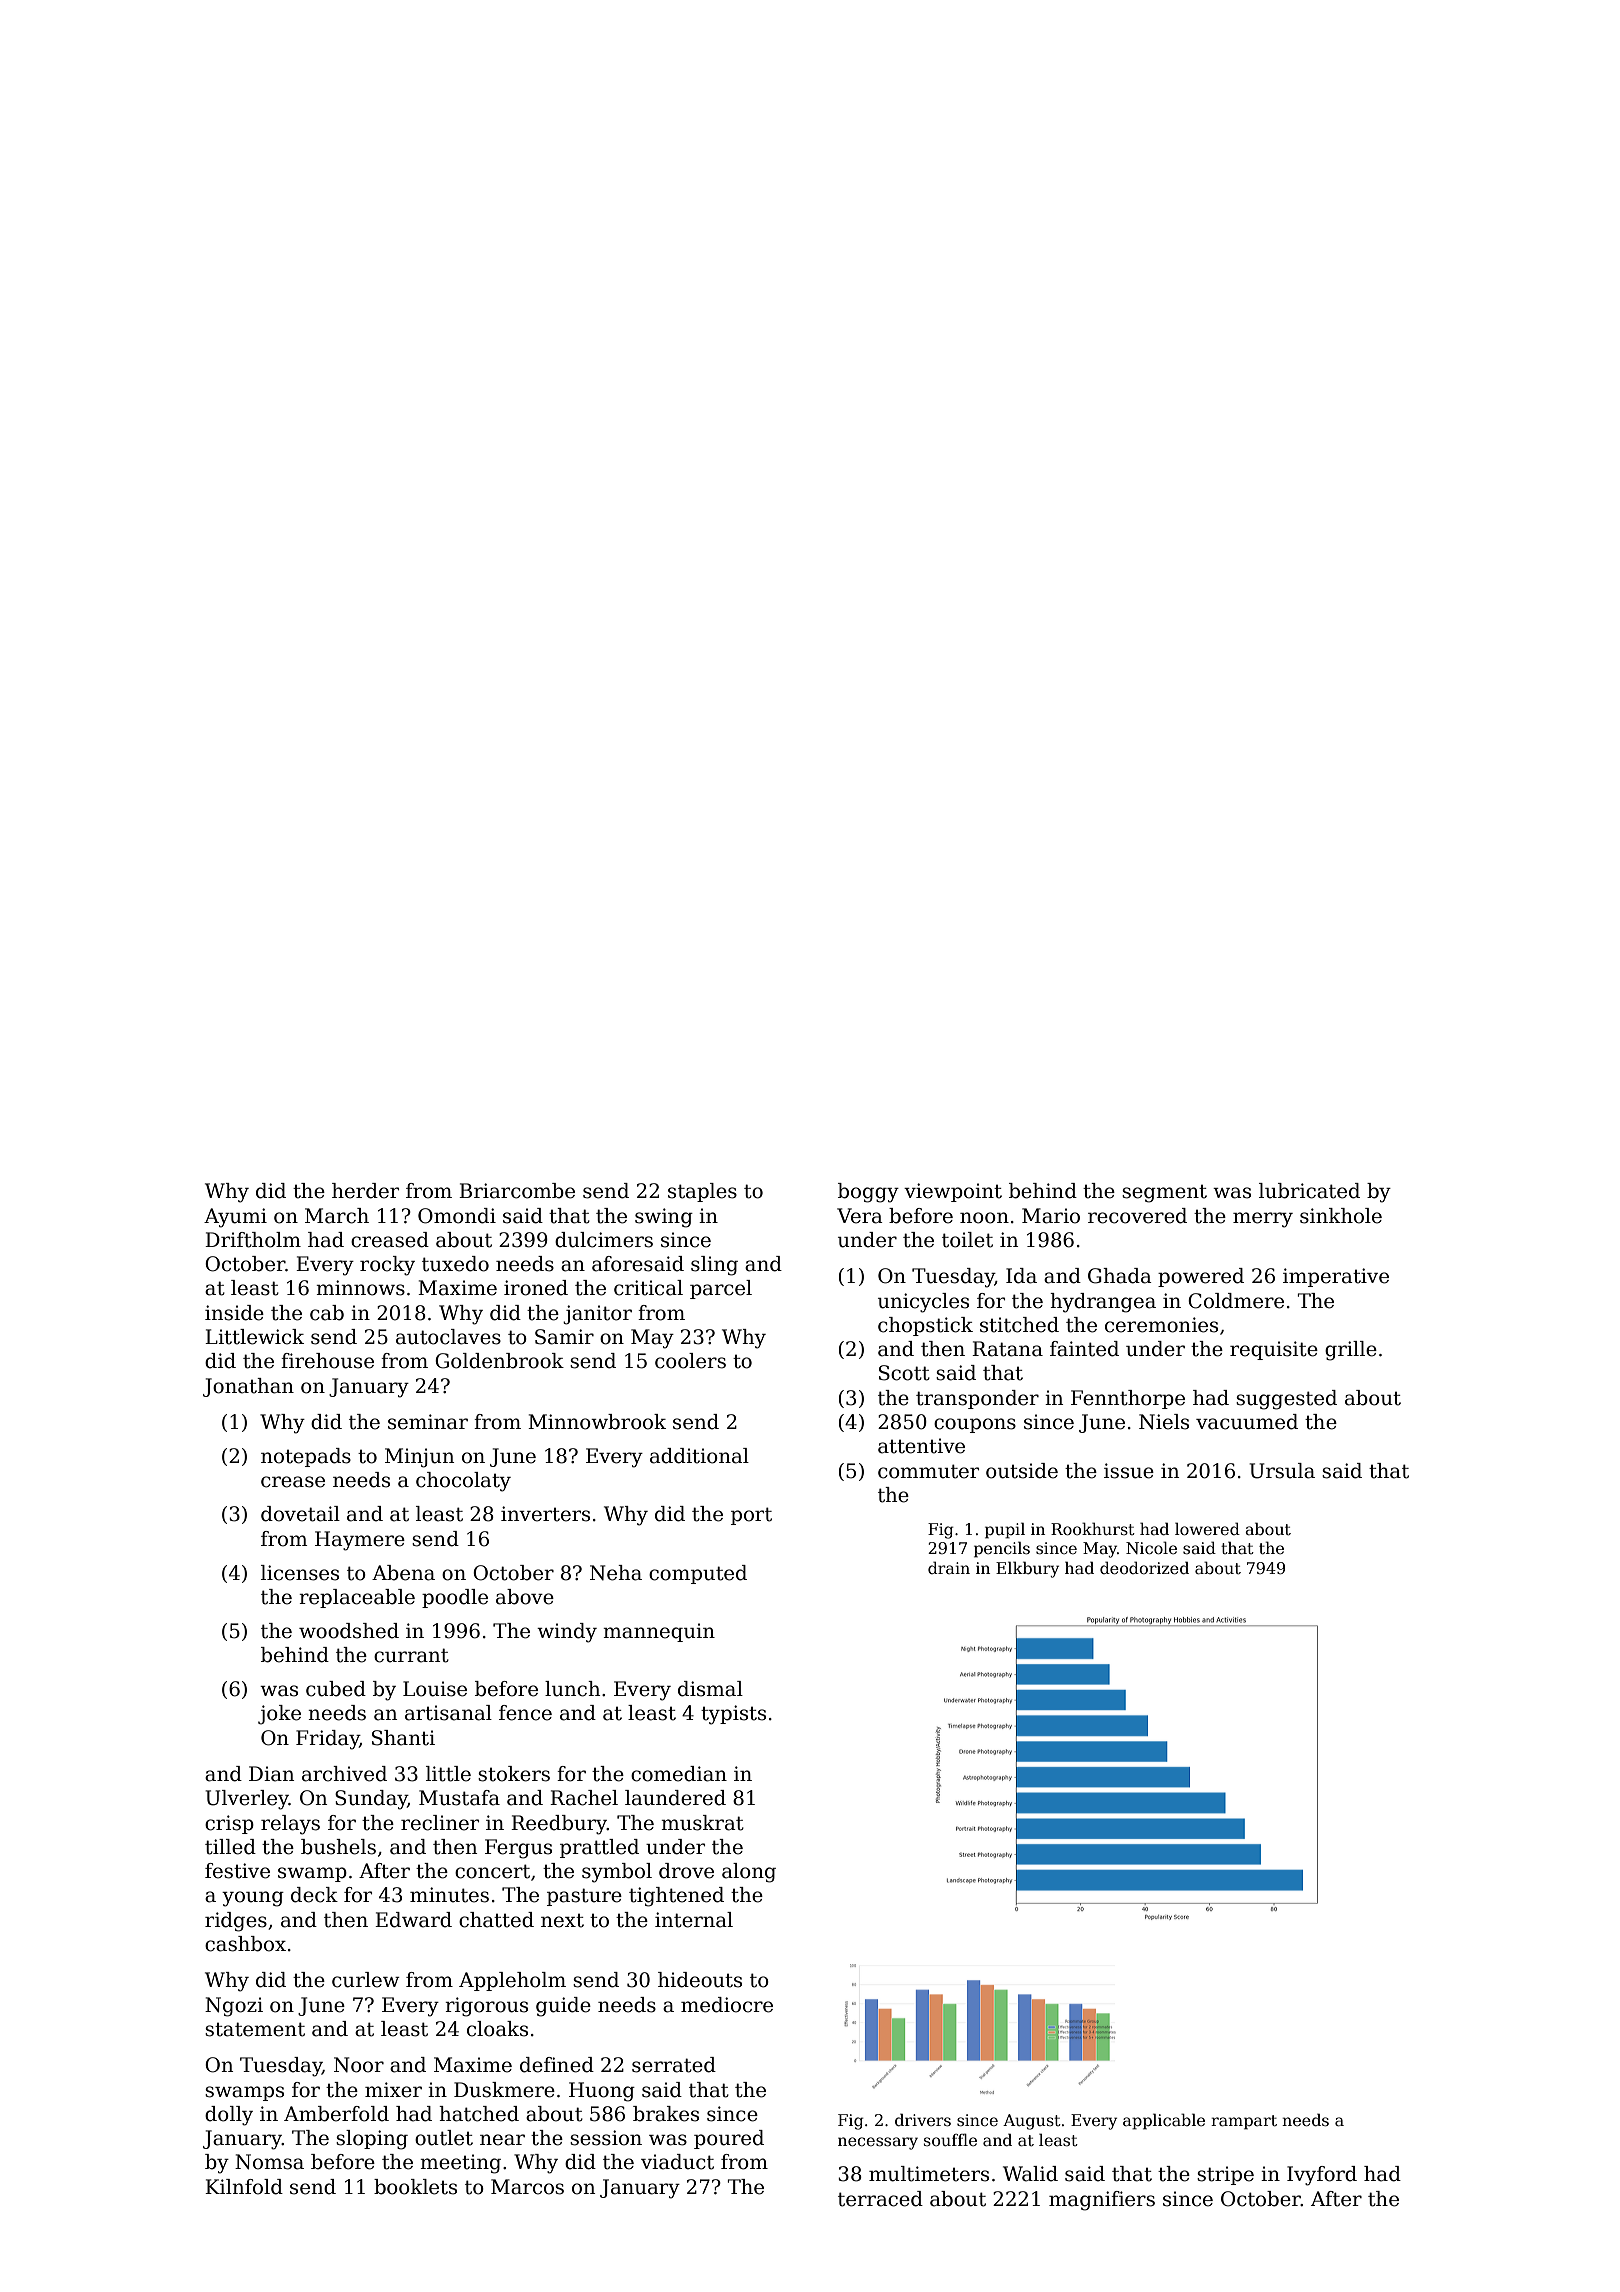  What do you see at coordinates (677, 2162) in the image?
I see `viaduct` at bounding box center [677, 2162].
